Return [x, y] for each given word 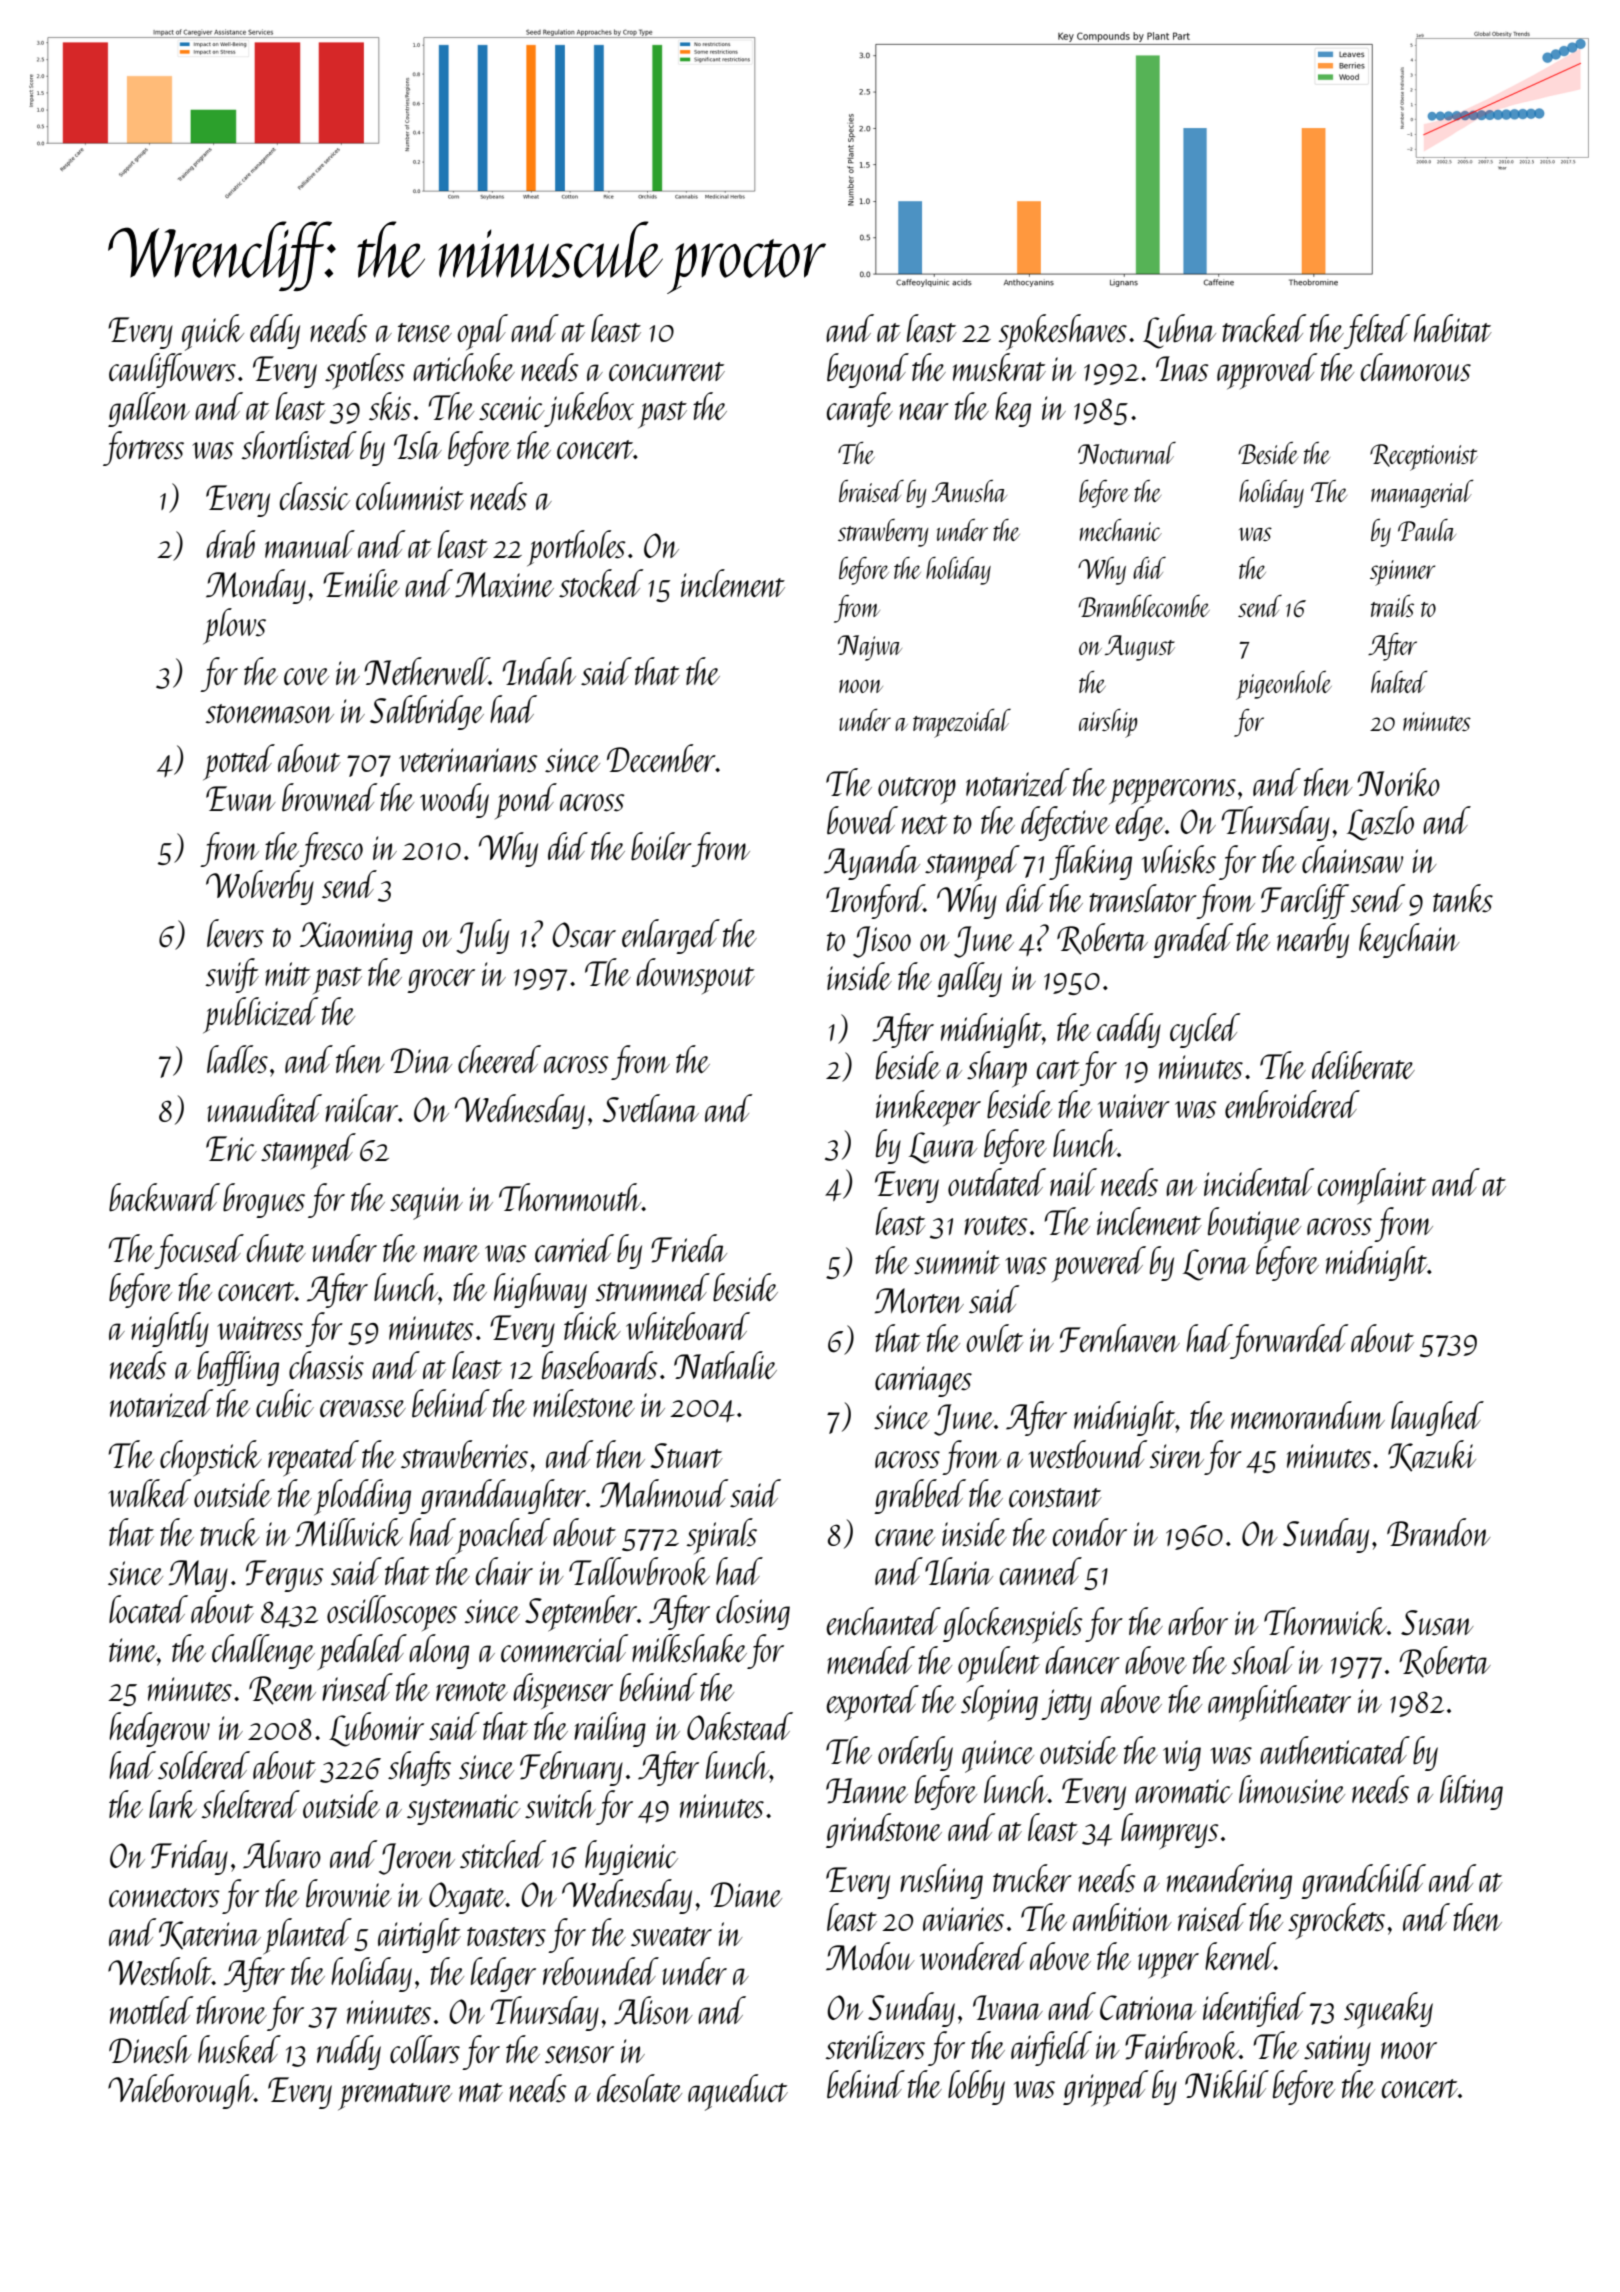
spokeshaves [1062, 332]
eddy [275, 331]
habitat [1453, 328]
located [148, 1609]
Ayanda [872, 862]
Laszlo [1380, 823]
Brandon [1438, 1532]
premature [395, 2096]
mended [871, 1660]
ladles [237, 1059]
